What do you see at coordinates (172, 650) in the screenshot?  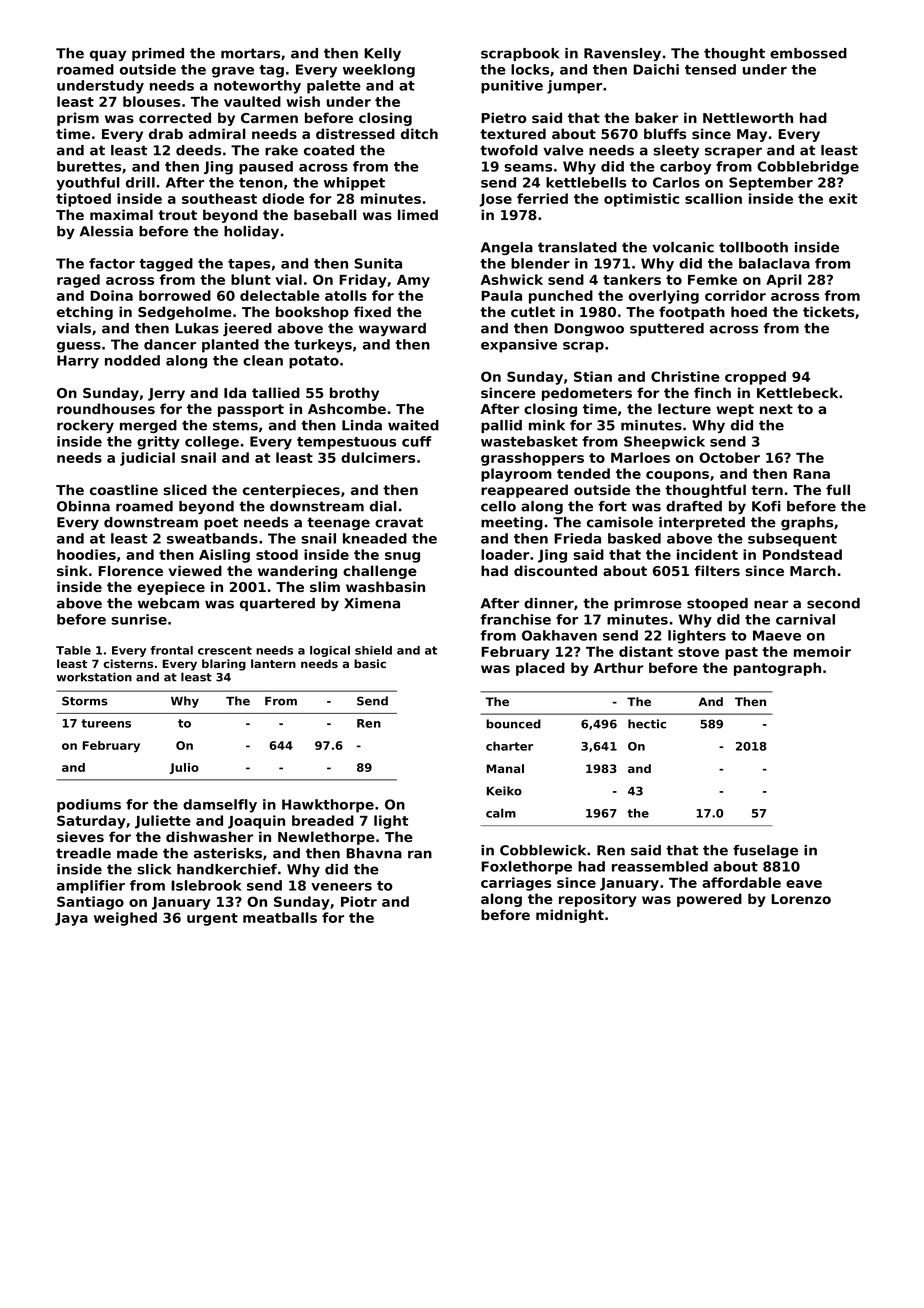 I see `frontal` at bounding box center [172, 650].
